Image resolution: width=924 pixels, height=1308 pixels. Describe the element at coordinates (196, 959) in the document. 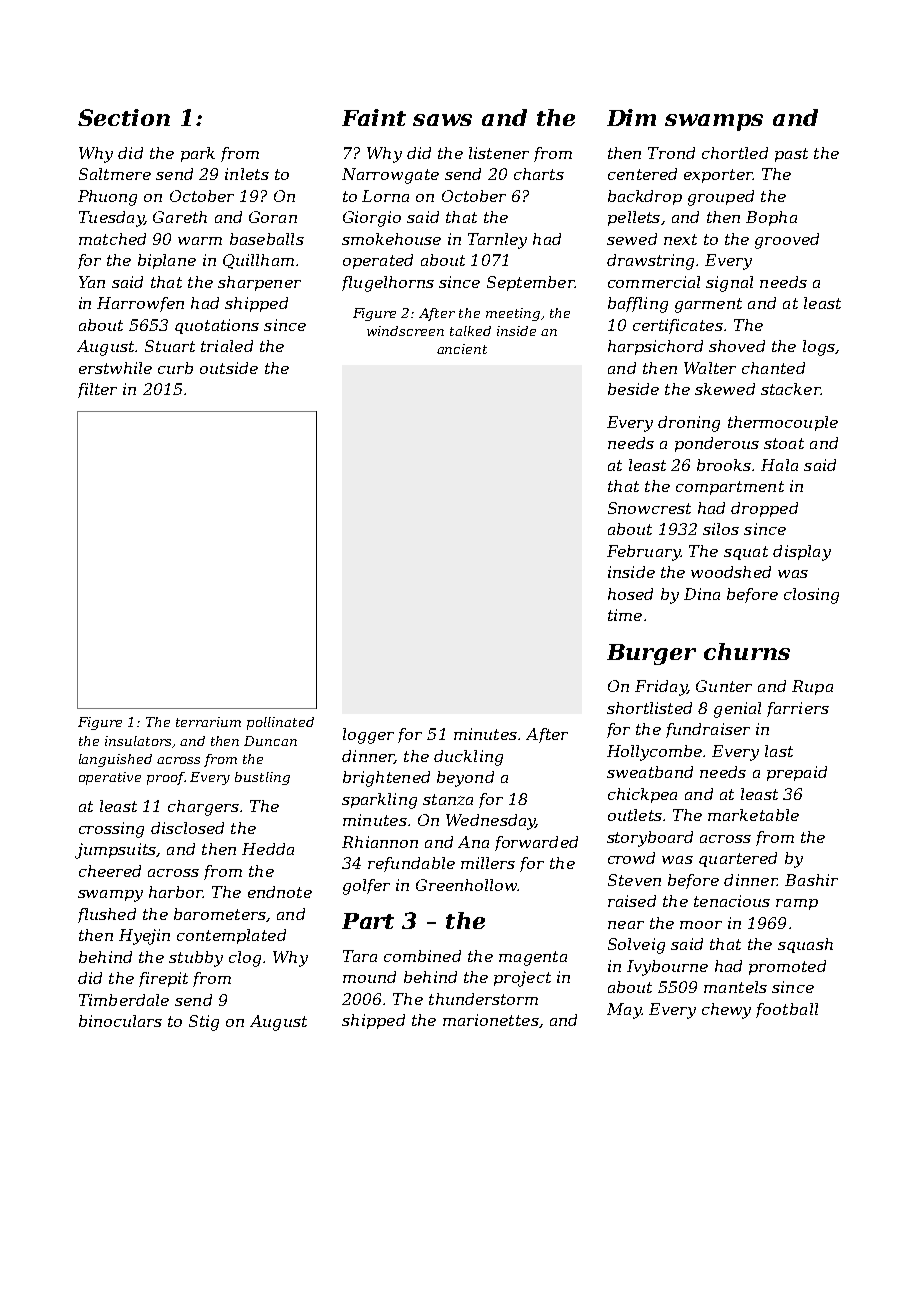

I see `stubby` at that location.
